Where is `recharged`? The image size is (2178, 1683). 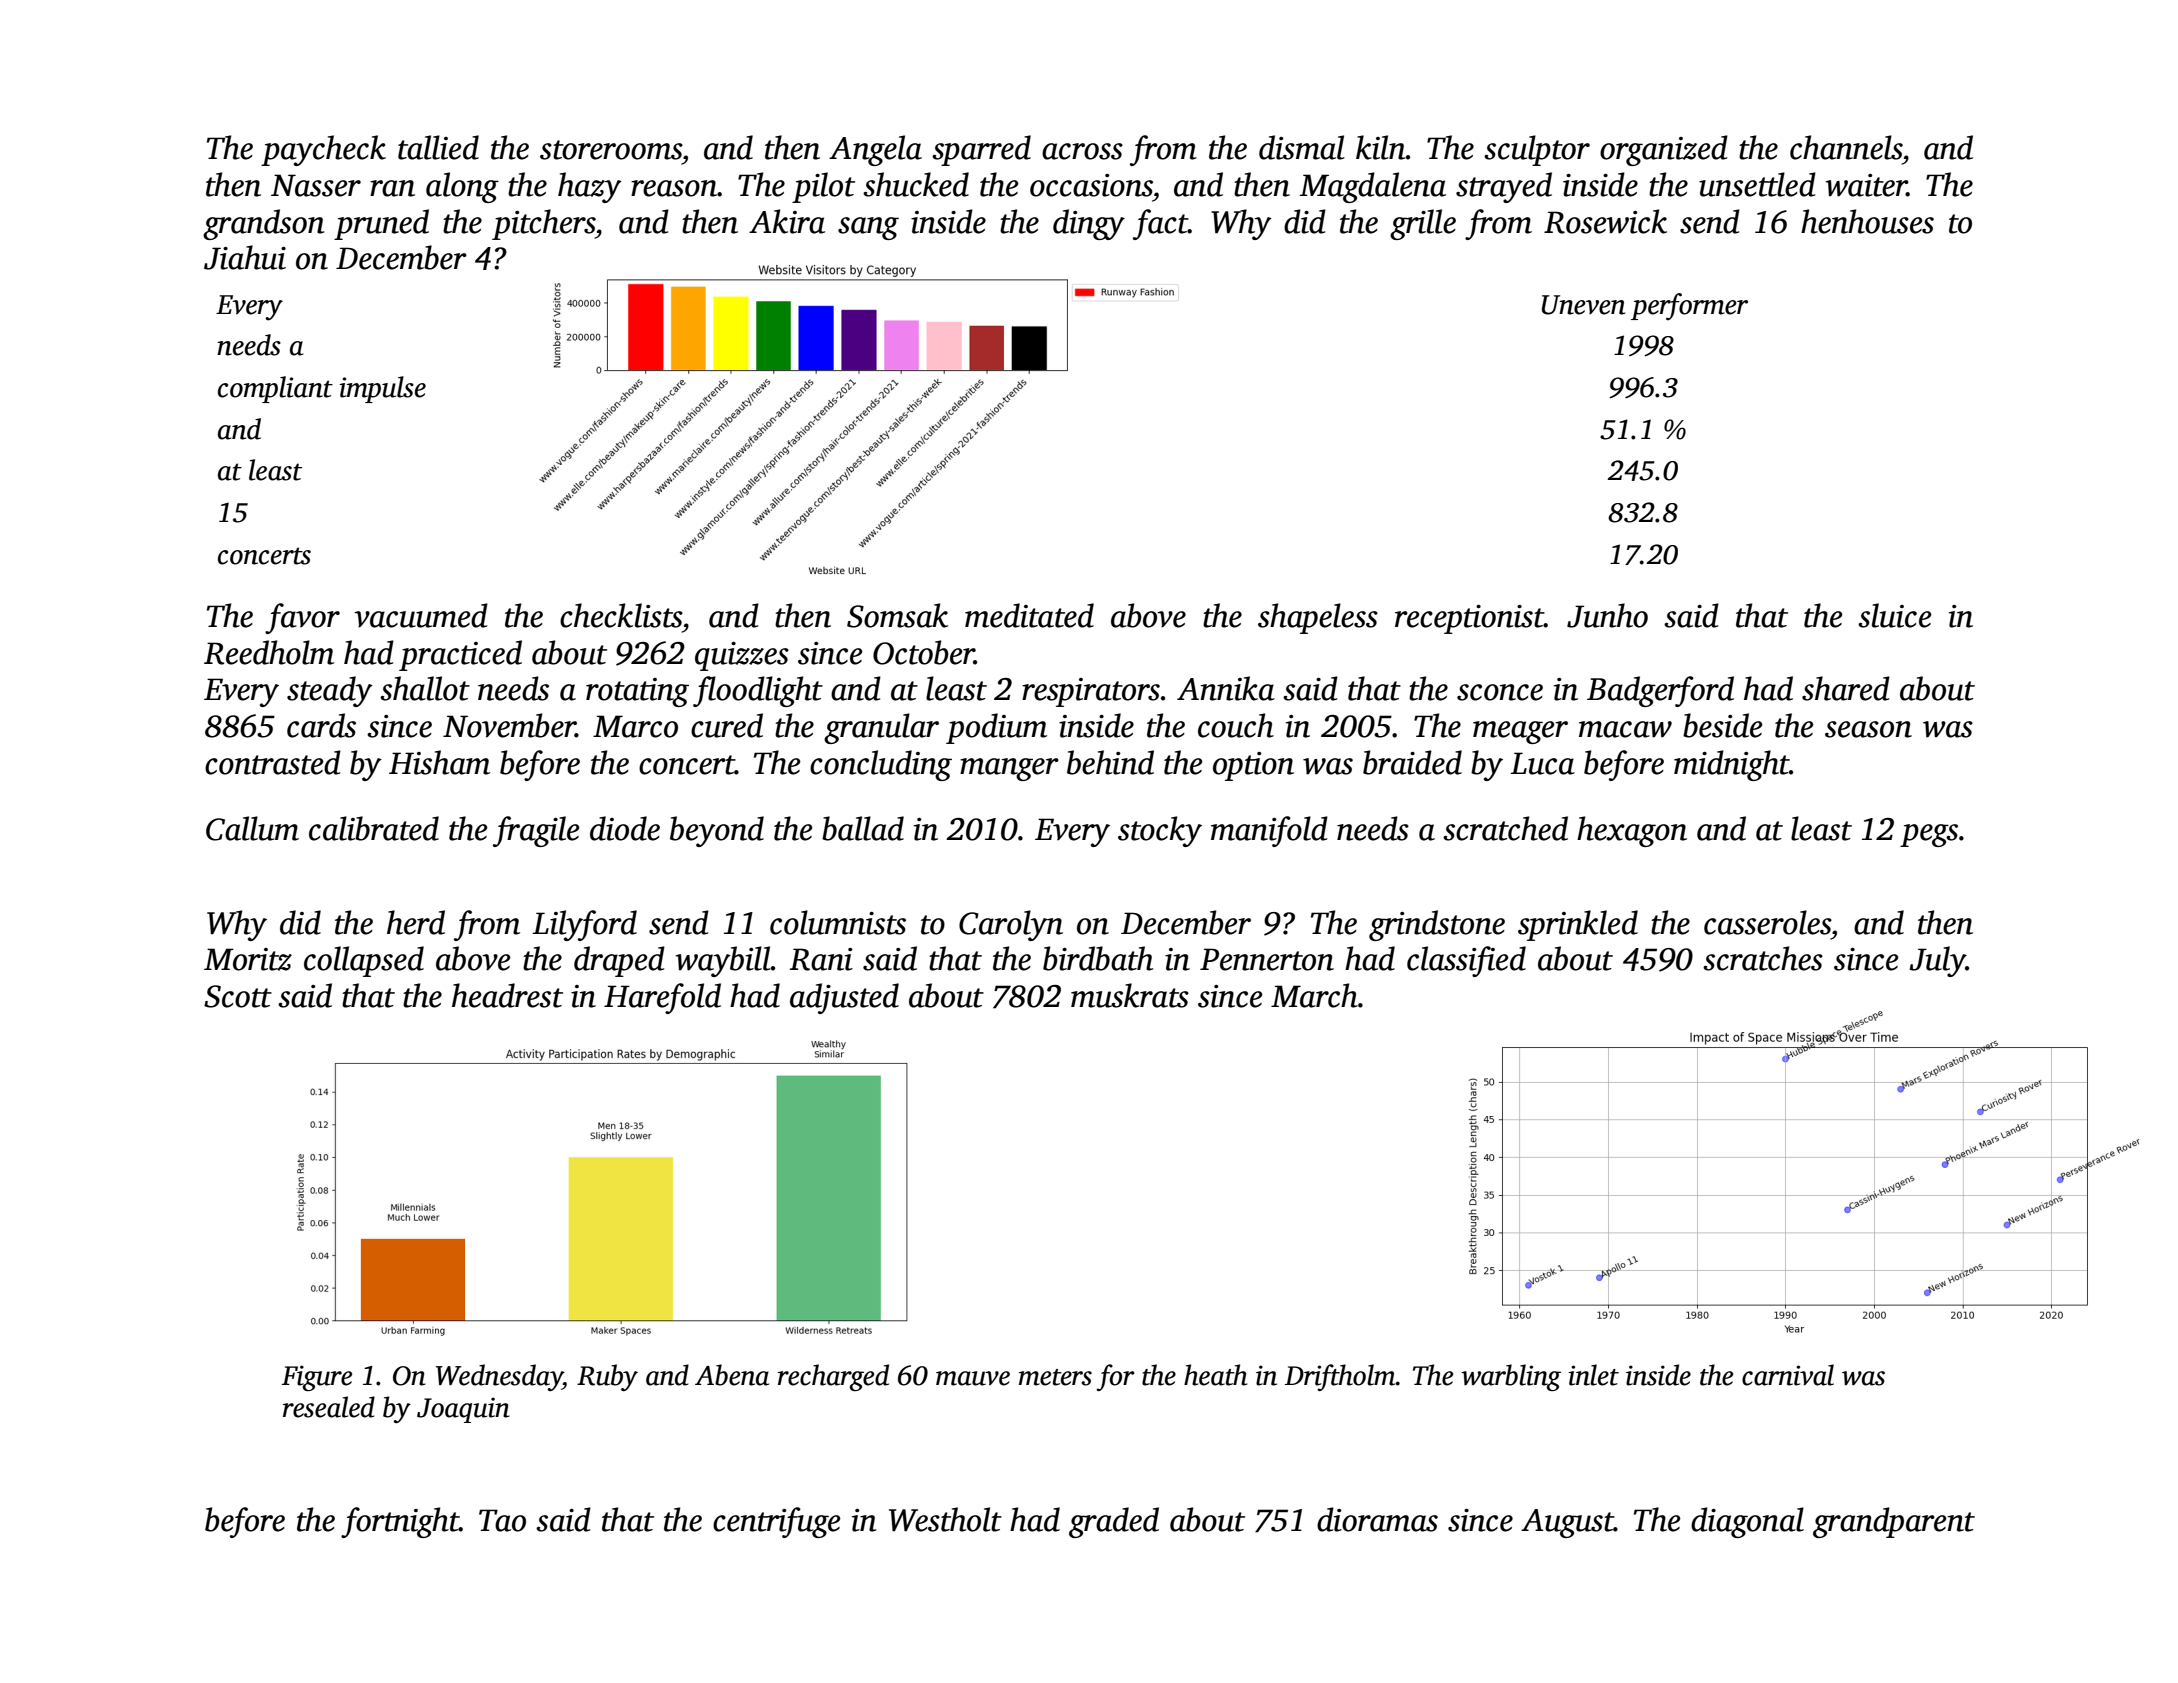 recharged is located at coordinates (833, 1377).
